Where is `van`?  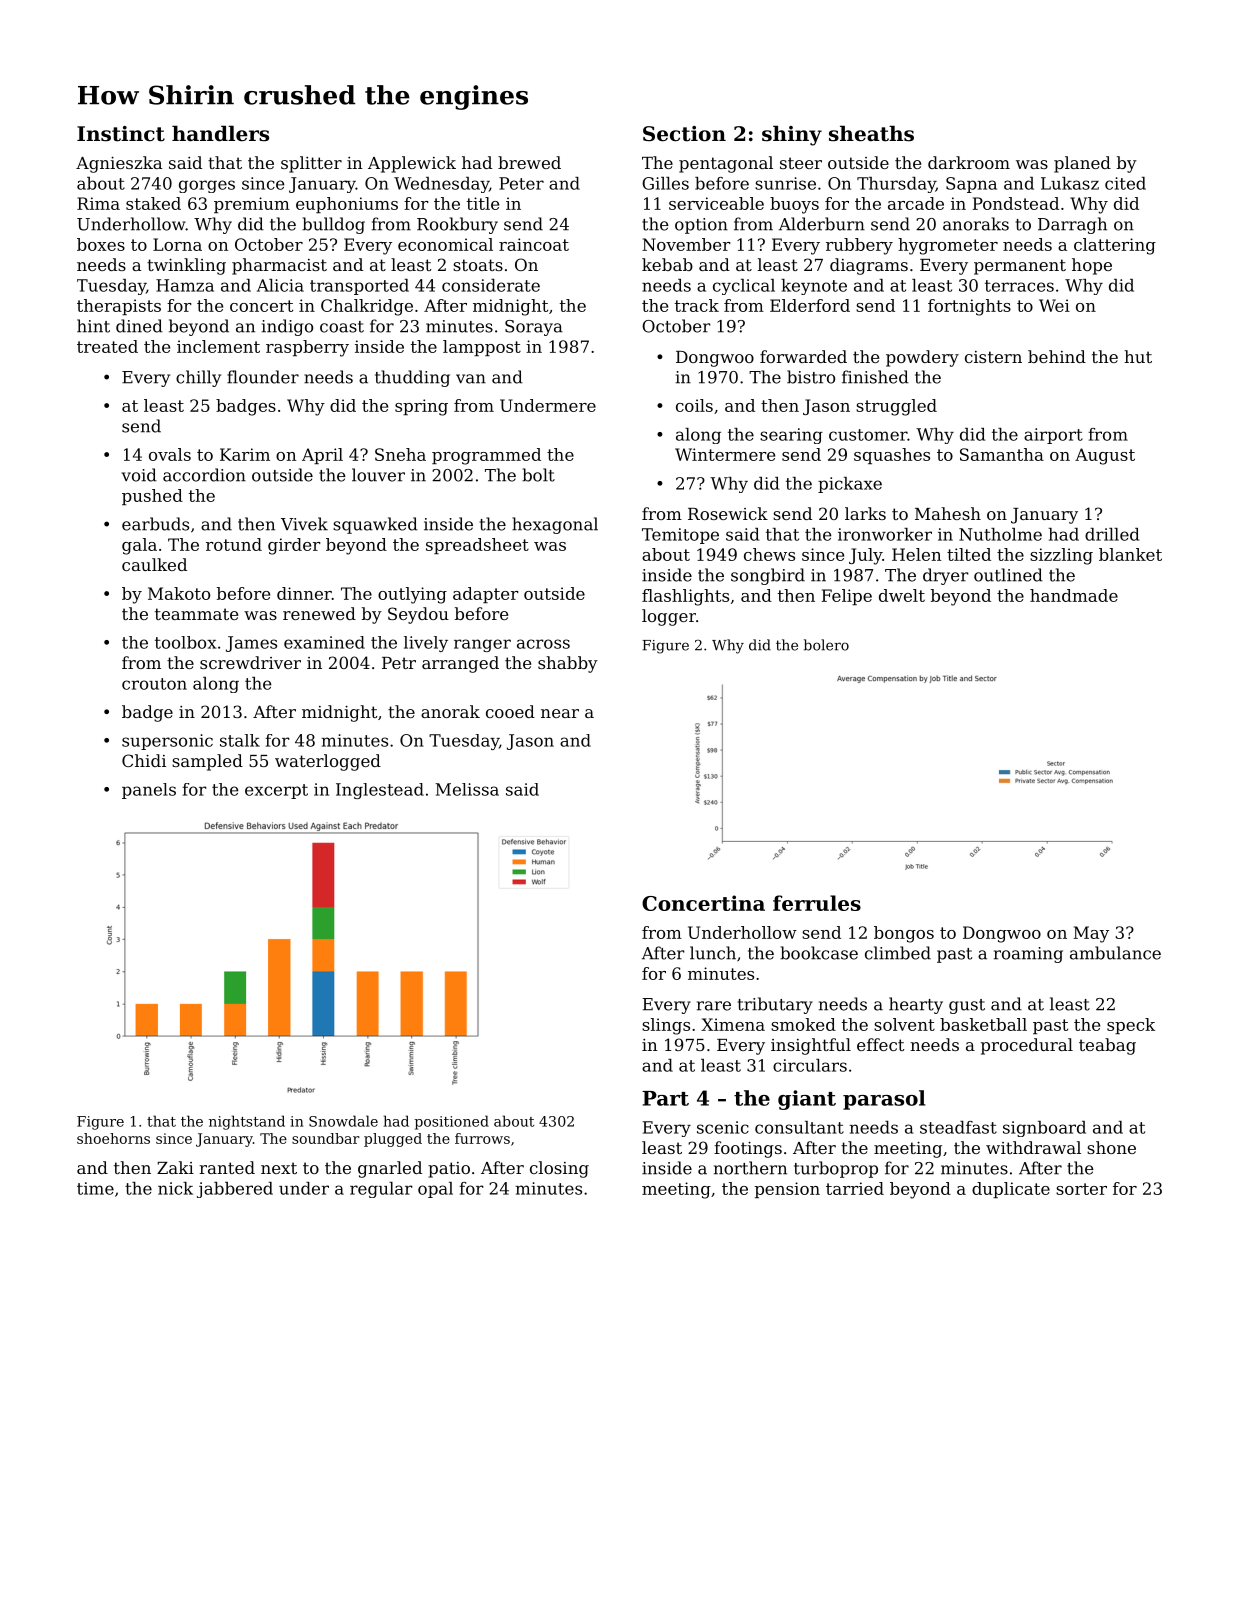
van is located at coordinates (471, 379).
